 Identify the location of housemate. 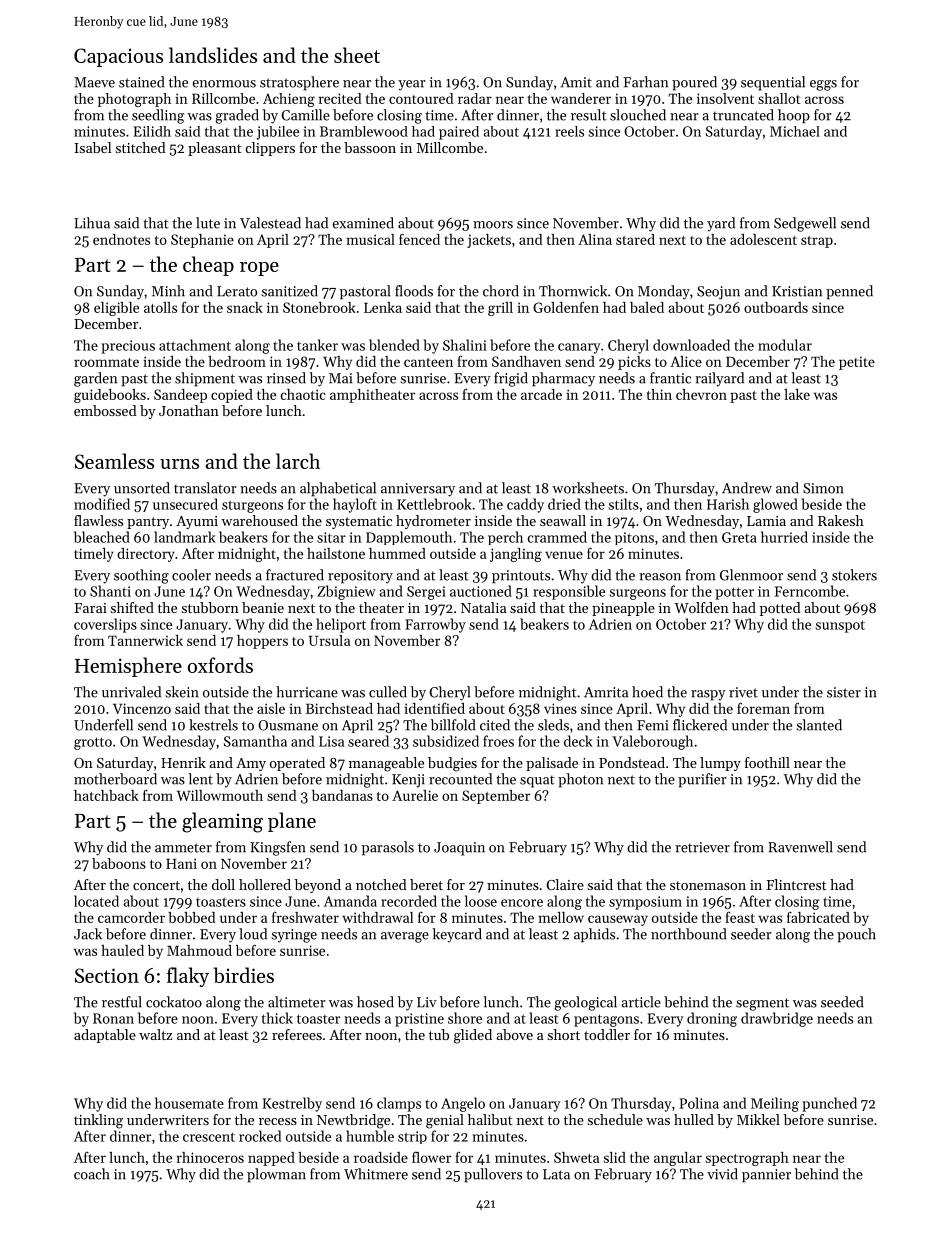
(189, 1103).
